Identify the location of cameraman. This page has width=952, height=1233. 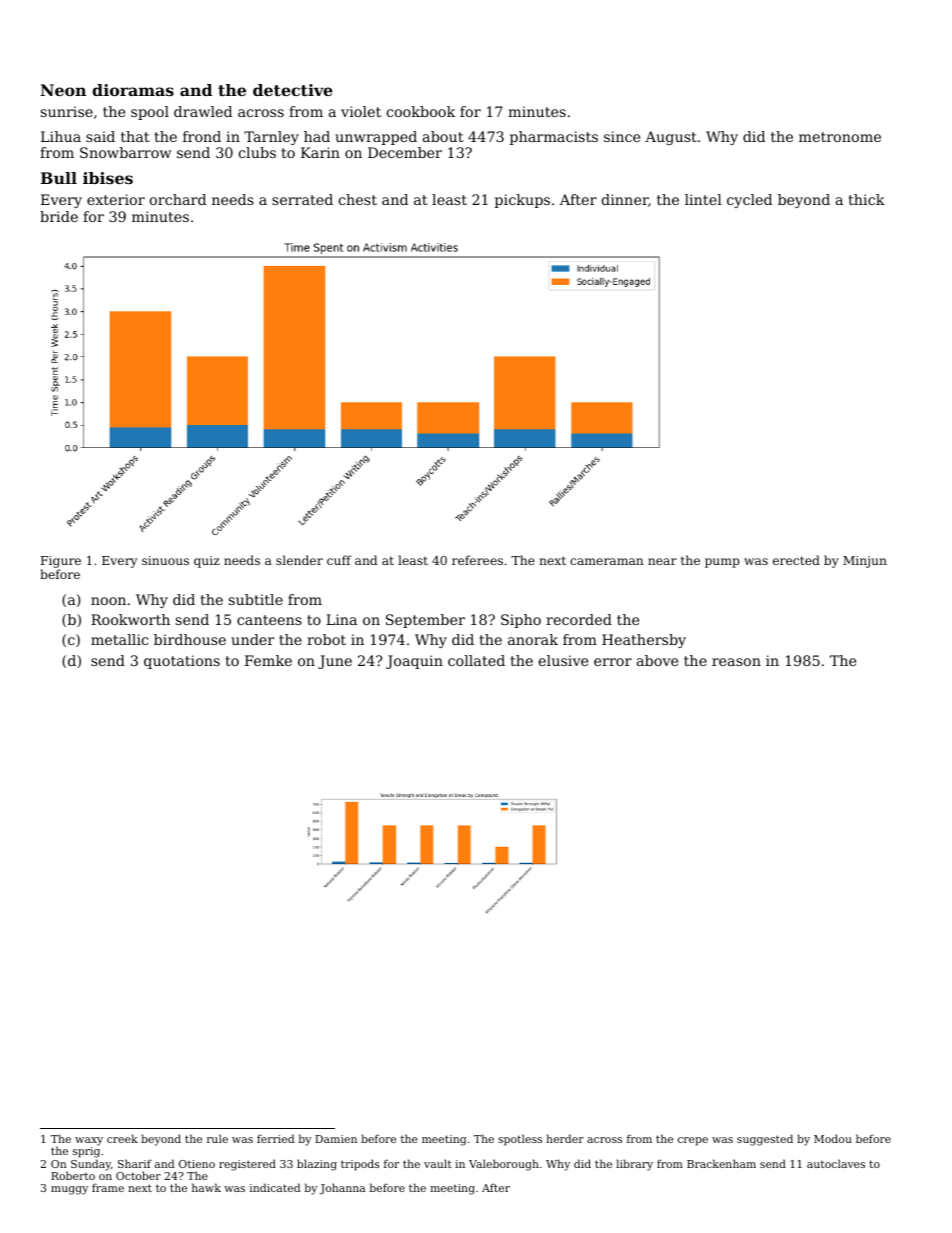
(606, 561).
